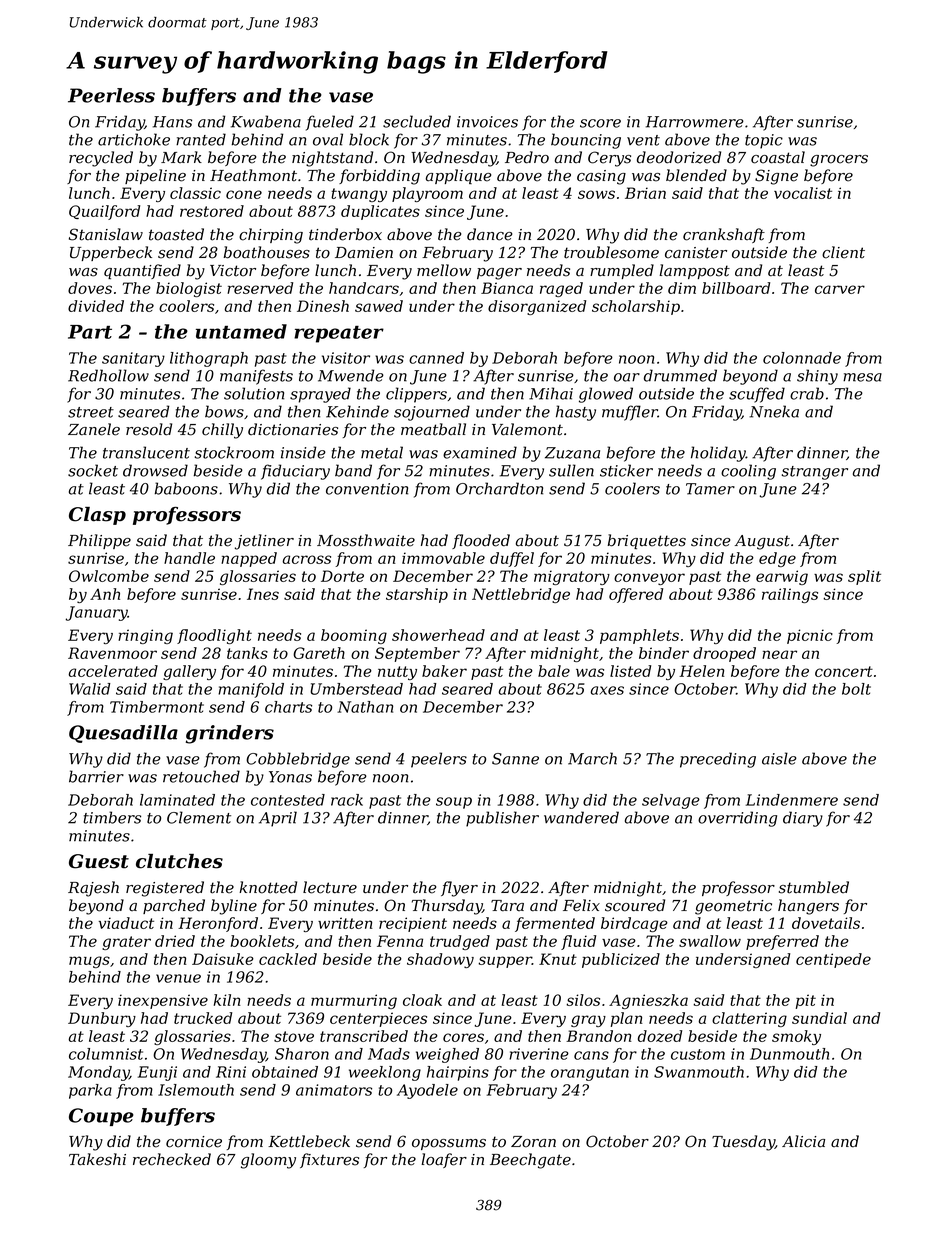 The width and height of the screenshot is (952, 1233). I want to click on drooped, so click(724, 654).
